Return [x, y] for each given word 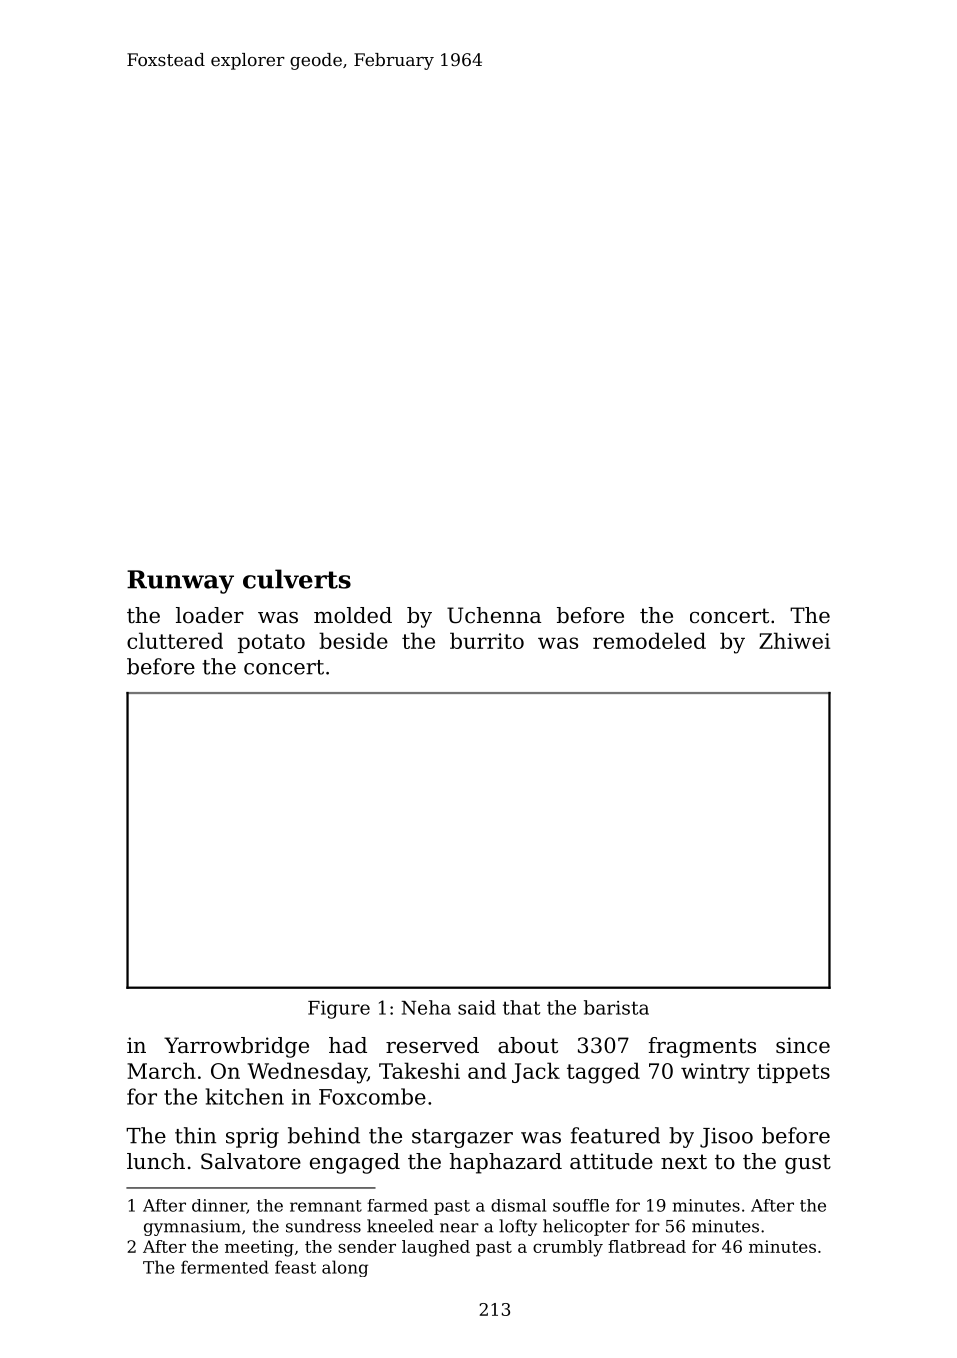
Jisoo [726, 1138]
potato [271, 643]
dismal [518, 1205]
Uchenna [494, 615]
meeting [259, 1248]
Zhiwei [794, 640]
